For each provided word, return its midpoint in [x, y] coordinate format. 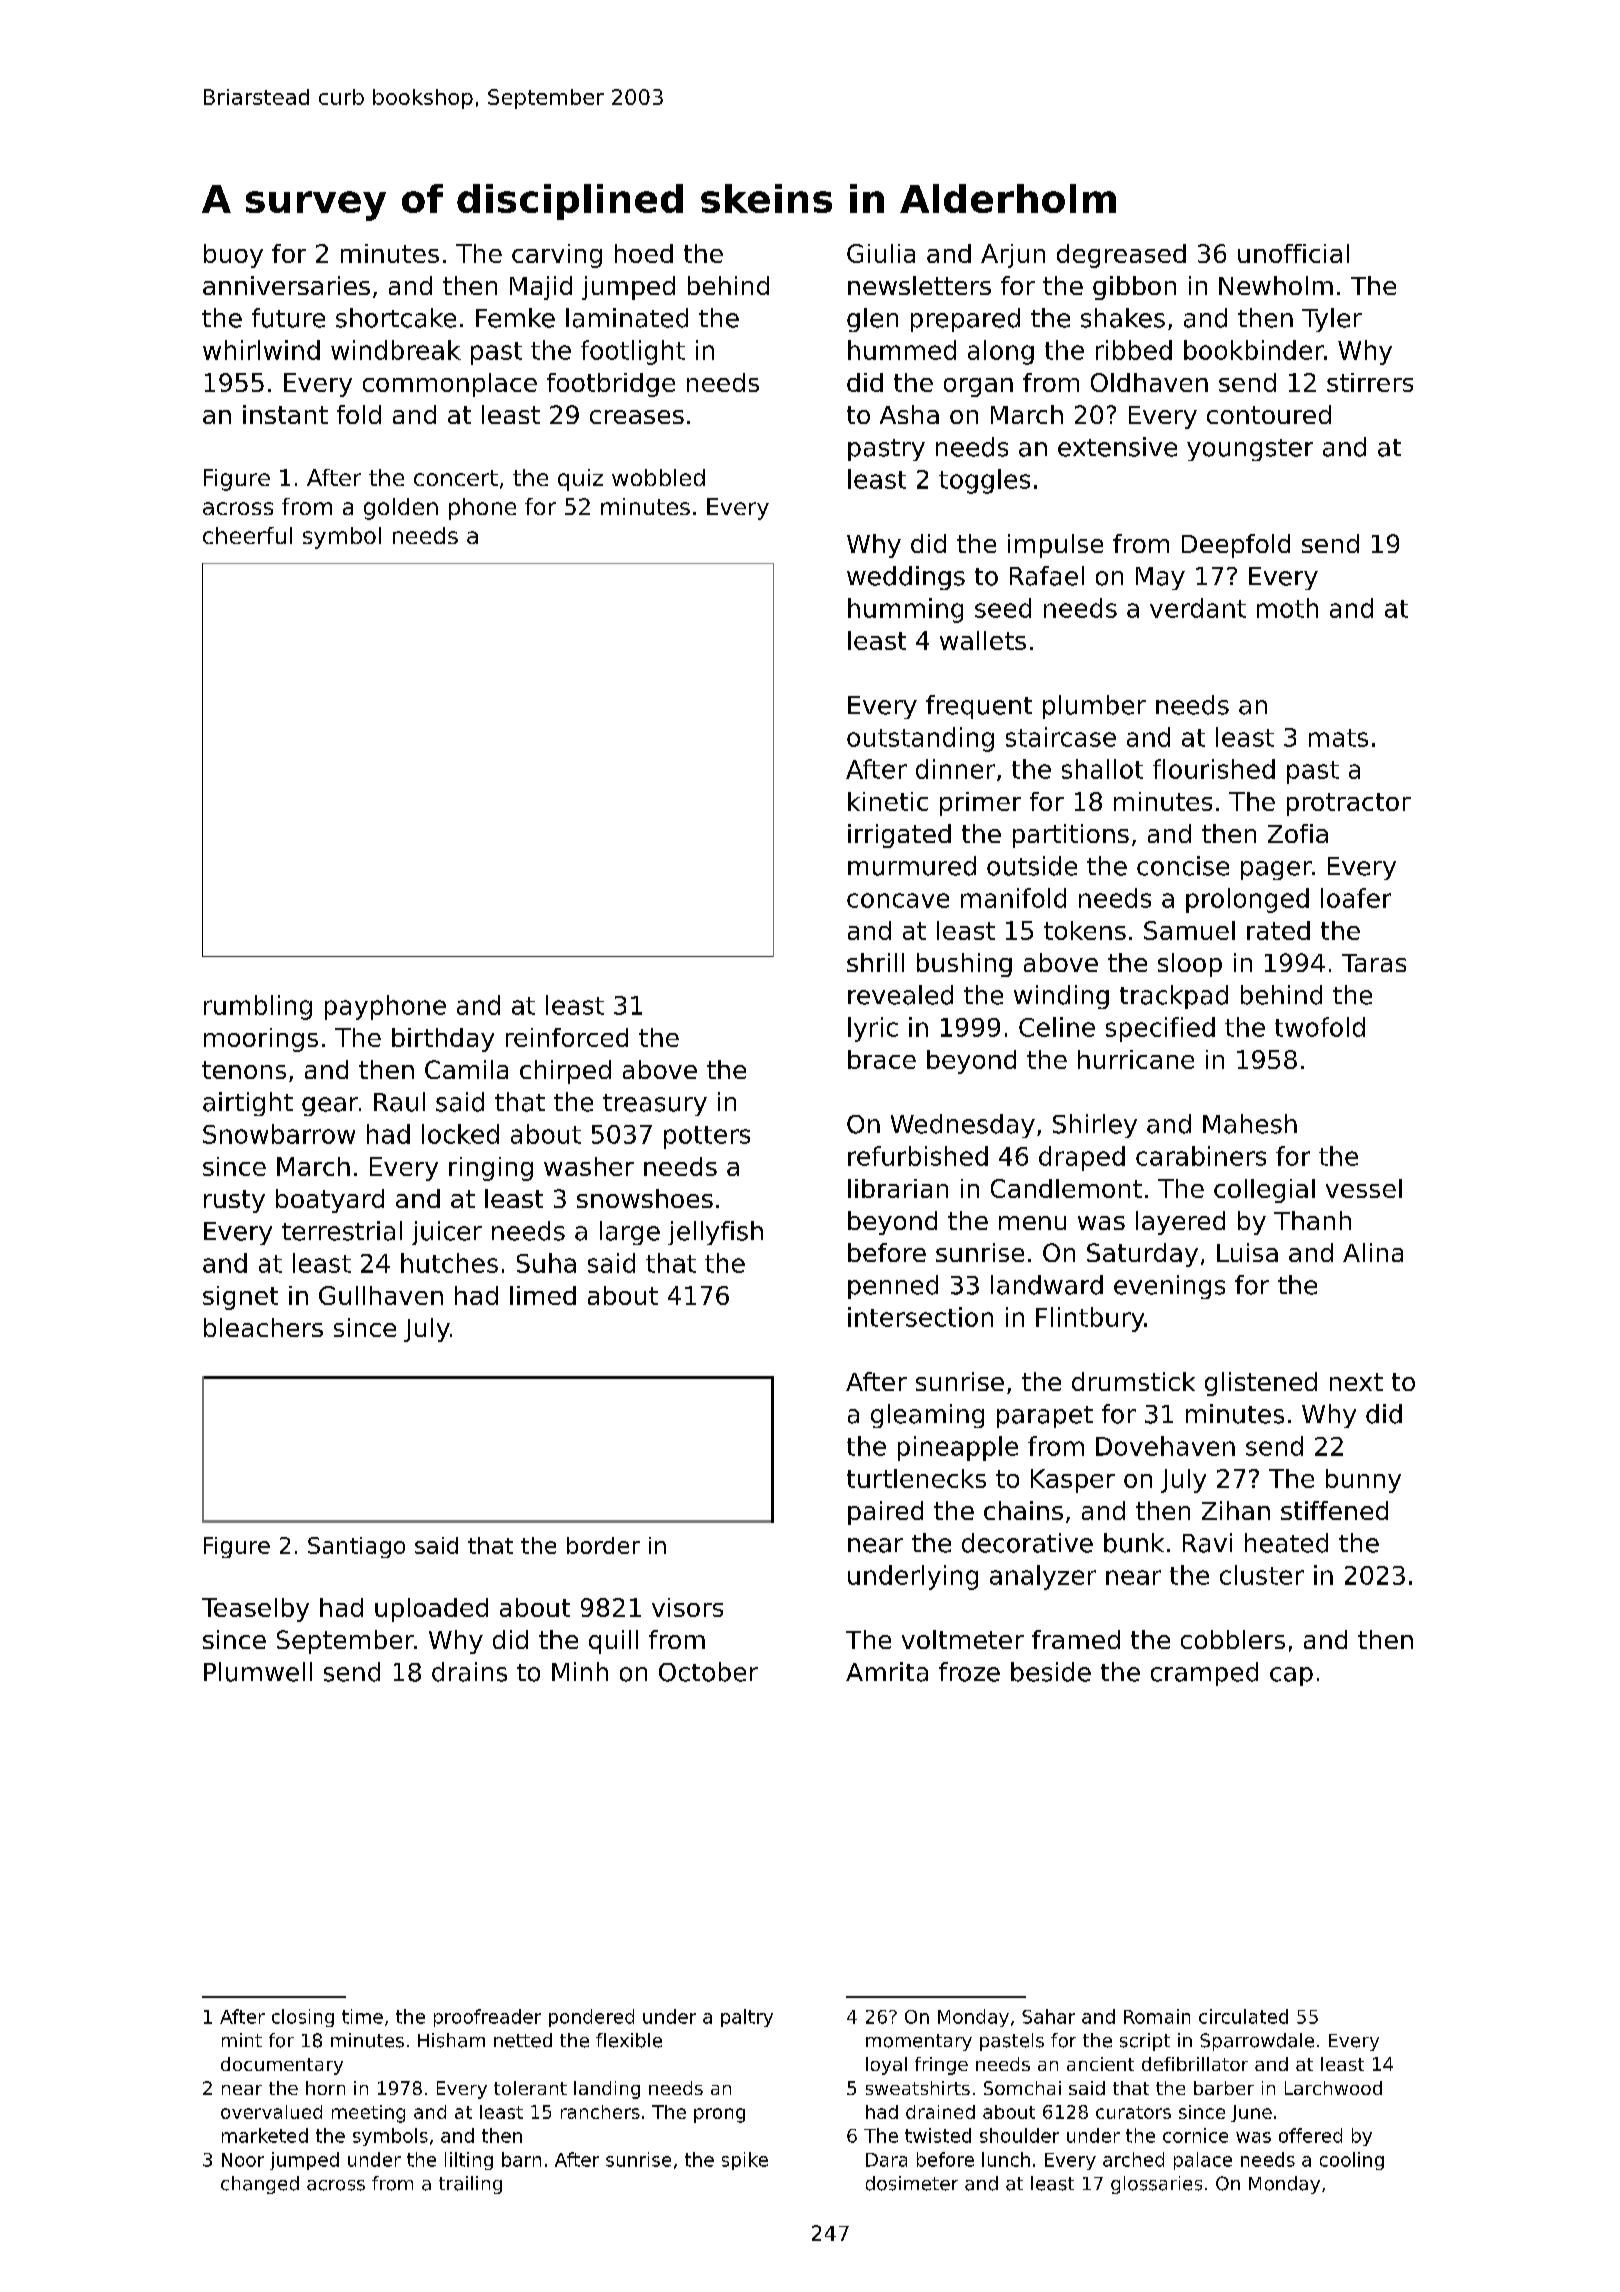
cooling [1352, 2161]
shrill [875, 962]
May [1160, 578]
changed [260, 2185]
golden [401, 509]
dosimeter [912, 2183]
